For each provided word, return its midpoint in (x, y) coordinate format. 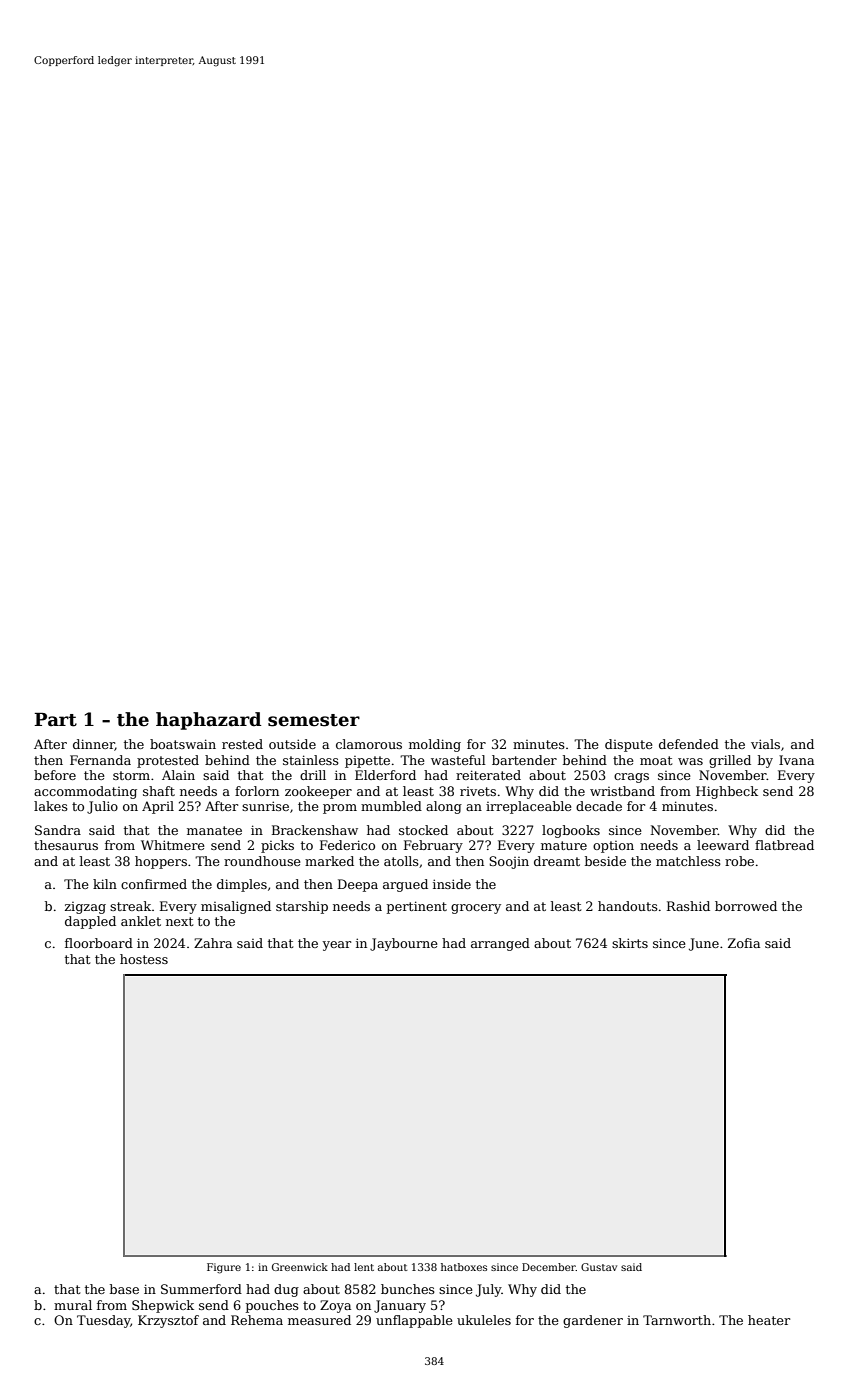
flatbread (784, 845)
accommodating (85, 792)
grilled (730, 761)
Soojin (509, 862)
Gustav (599, 1267)
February (433, 846)
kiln (105, 884)
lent (364, 1267)
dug (286, 1290)
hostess (144, 959)
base (124, 1289)
